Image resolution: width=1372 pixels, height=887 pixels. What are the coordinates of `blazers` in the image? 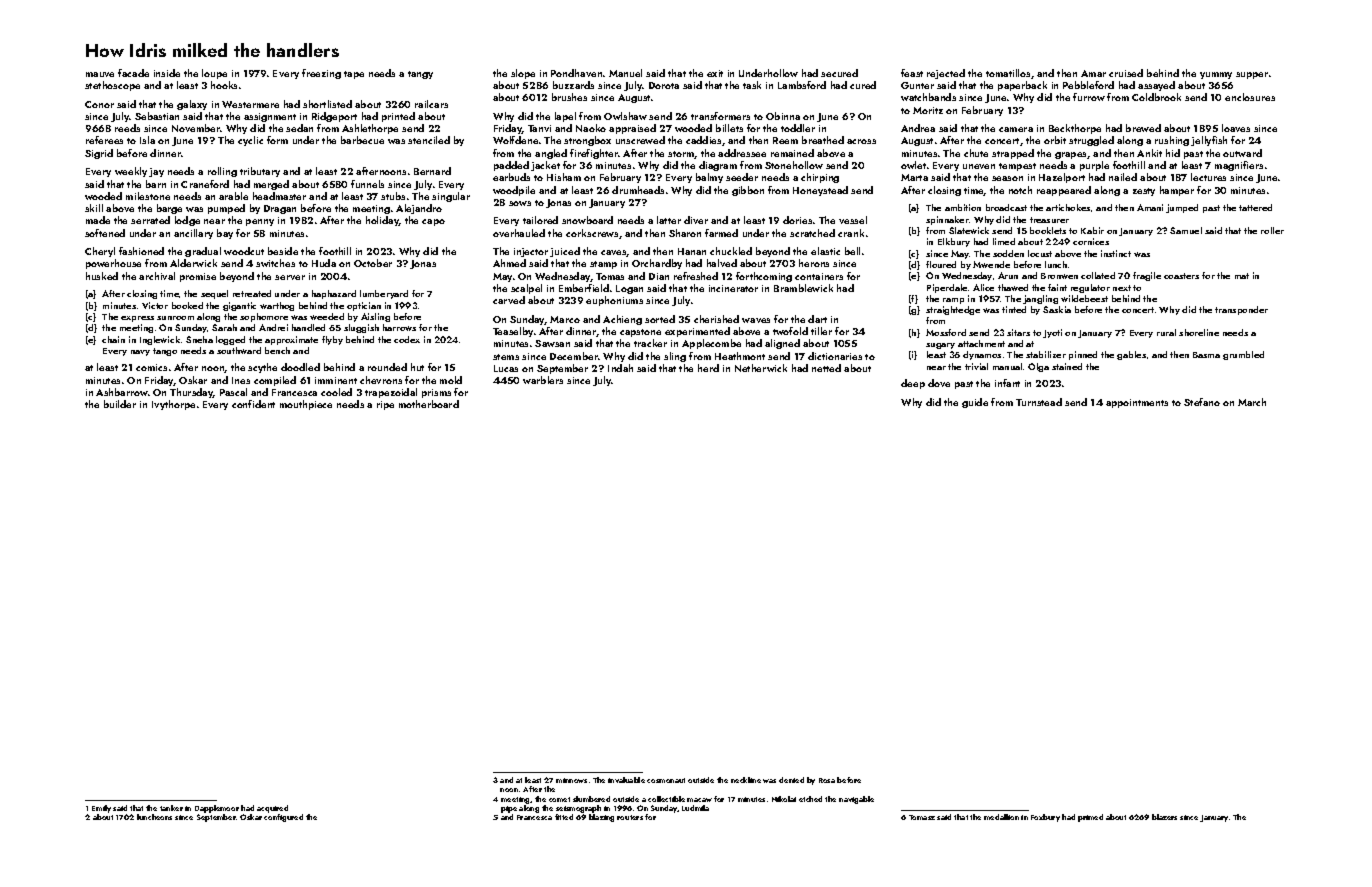 It's located at (1164, 817).
